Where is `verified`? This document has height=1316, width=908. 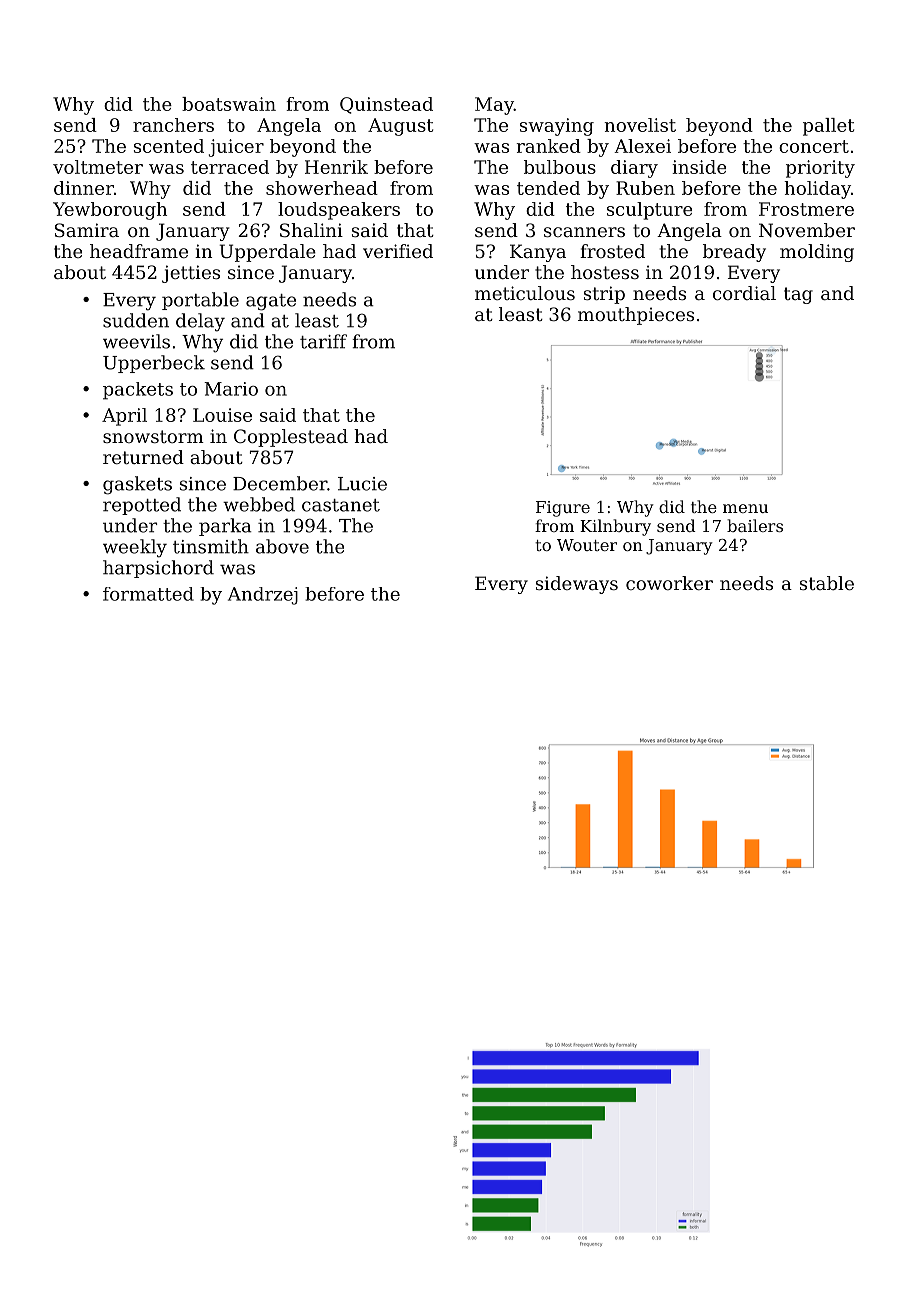
verified is located at coordinates (398, 251).
